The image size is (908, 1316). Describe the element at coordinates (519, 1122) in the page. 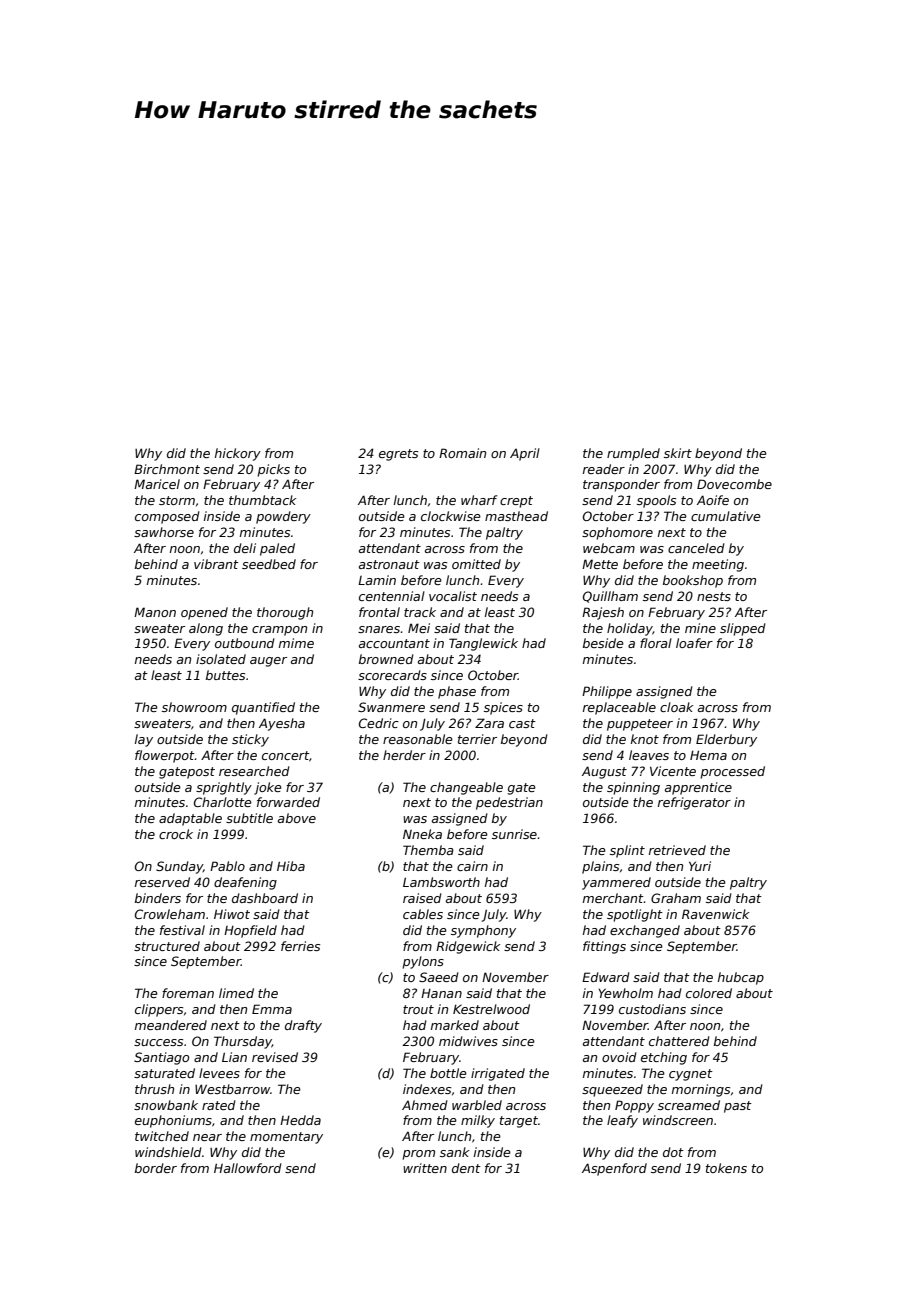

I see `target` at that location.
